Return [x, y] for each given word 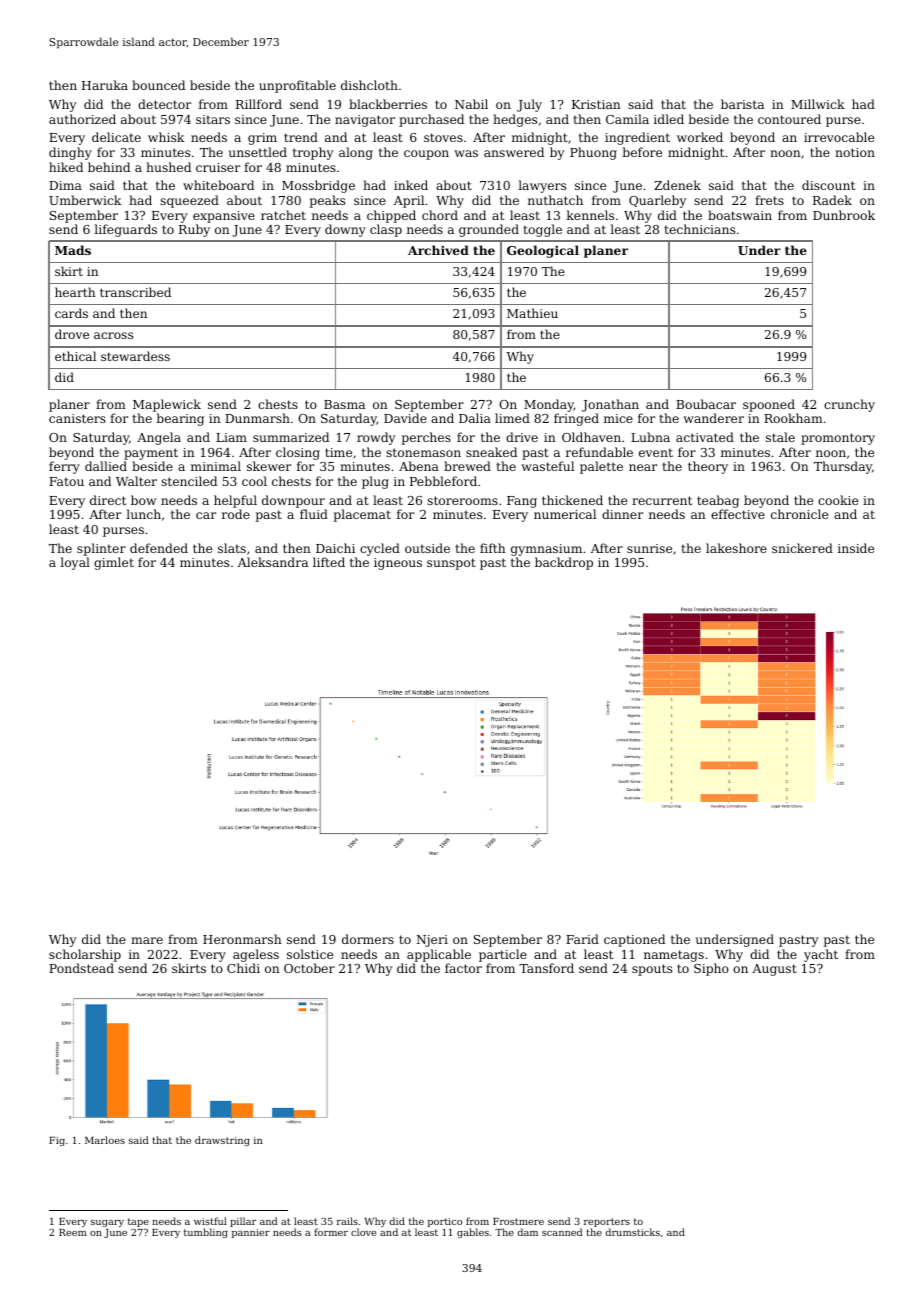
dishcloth [369, 85]
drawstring [222, 1141]
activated [705, 437]
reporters [607, 1222]
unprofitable [297, 86]
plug [375, 482]
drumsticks [633, 1232]
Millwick [818, 104]
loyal [75, 563]
